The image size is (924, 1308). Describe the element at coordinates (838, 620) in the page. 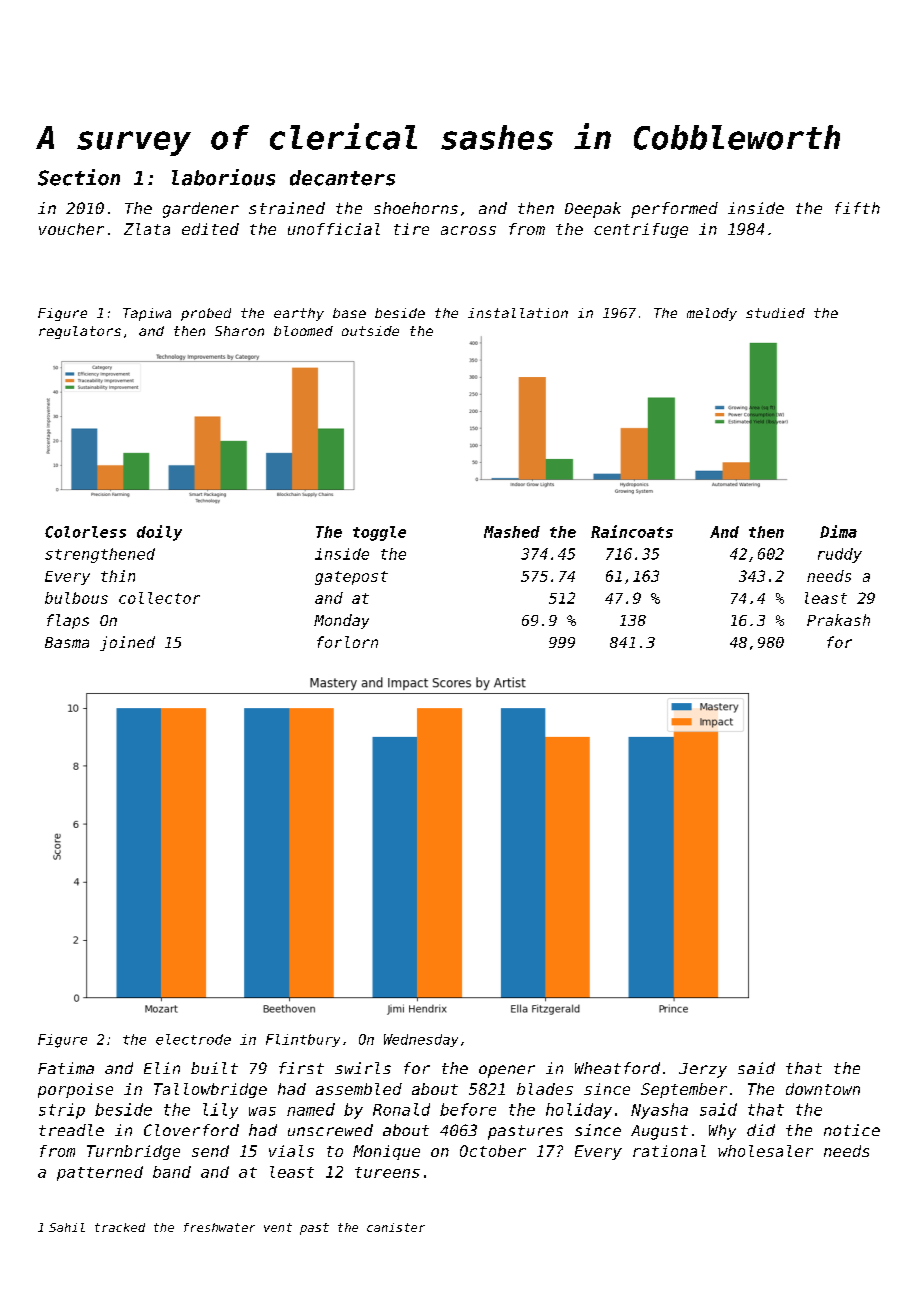

I see `Prakash` at that location.
